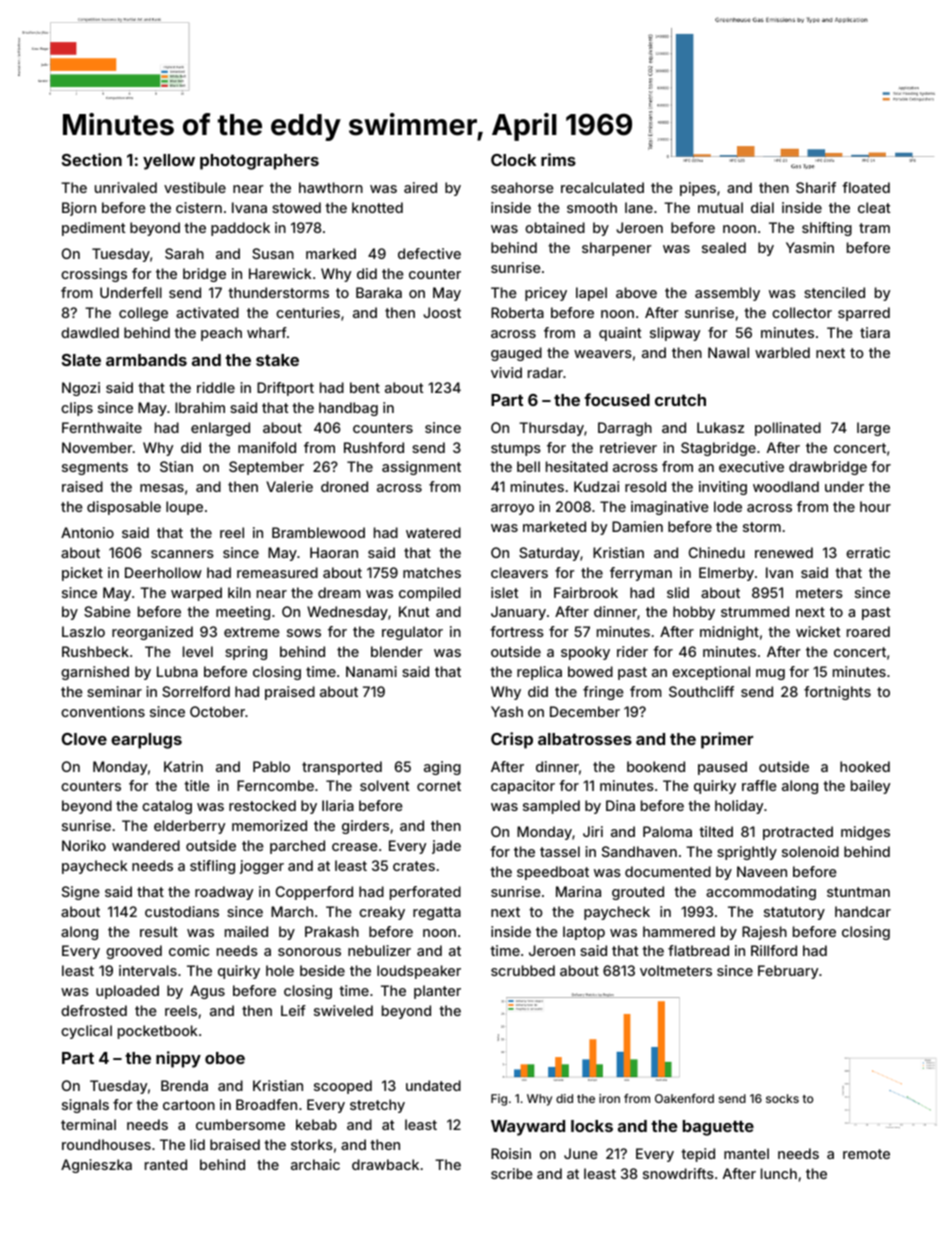  Describe the element at coordinates (420, 187) in the screenshot. I see `aired` at that location.
